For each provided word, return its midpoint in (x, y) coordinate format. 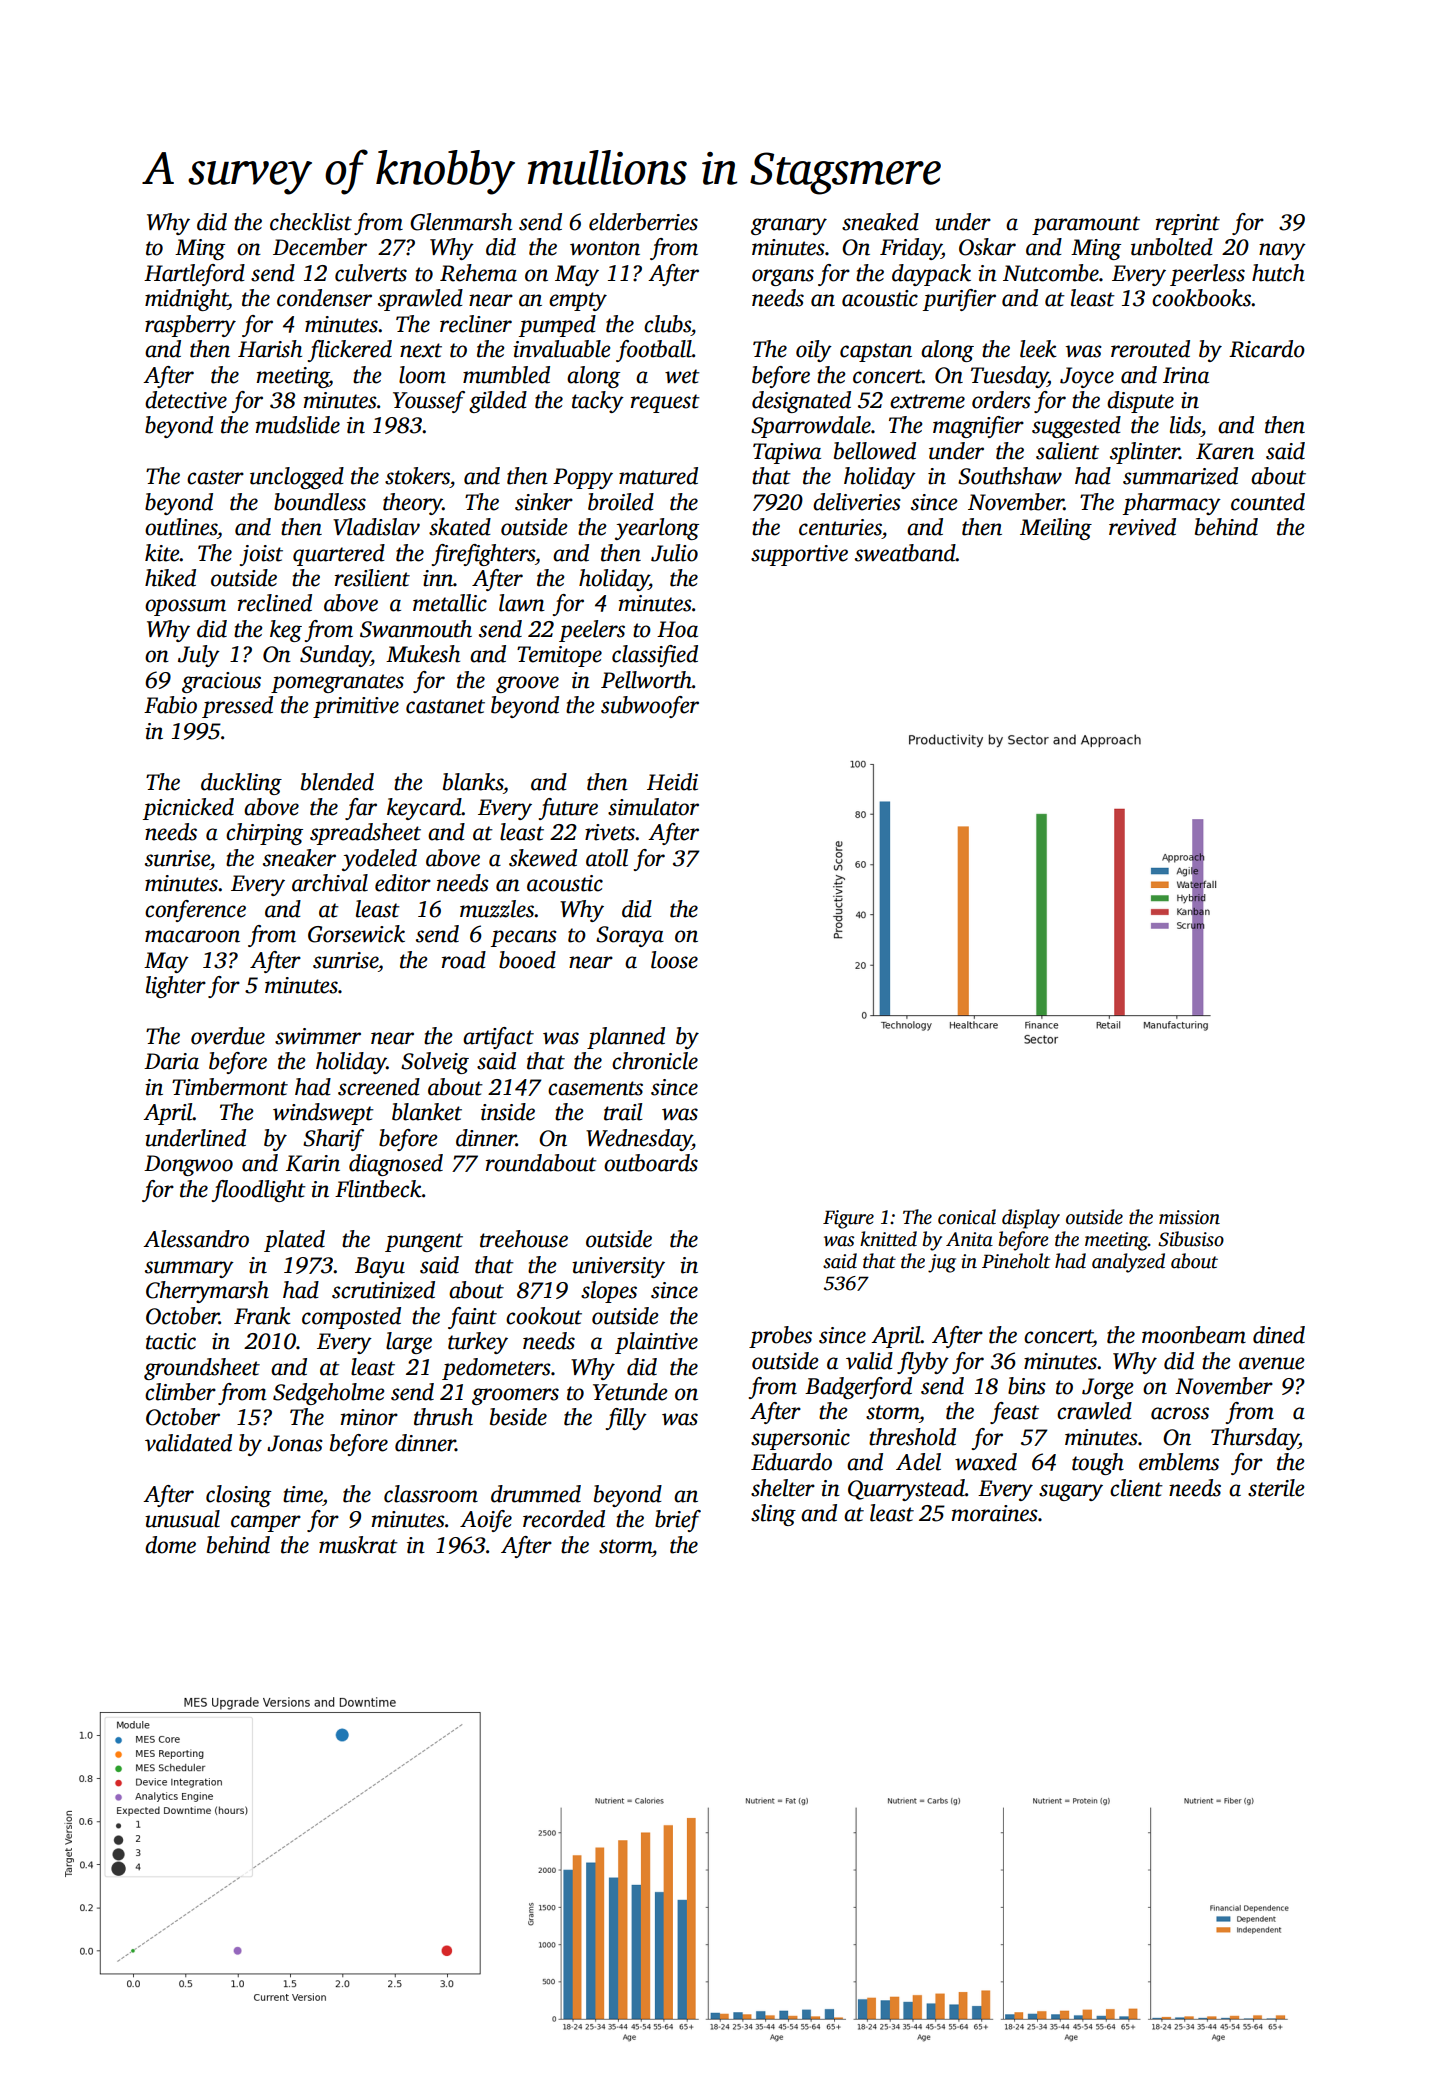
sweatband (905, 553)
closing (238, 1496)
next (421, 350)
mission (1189, 1217)
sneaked (880, 222)
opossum (185, 607)
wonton (605, 248)
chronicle (655, 1061)
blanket (427, 1112)
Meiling (1056, 529)
